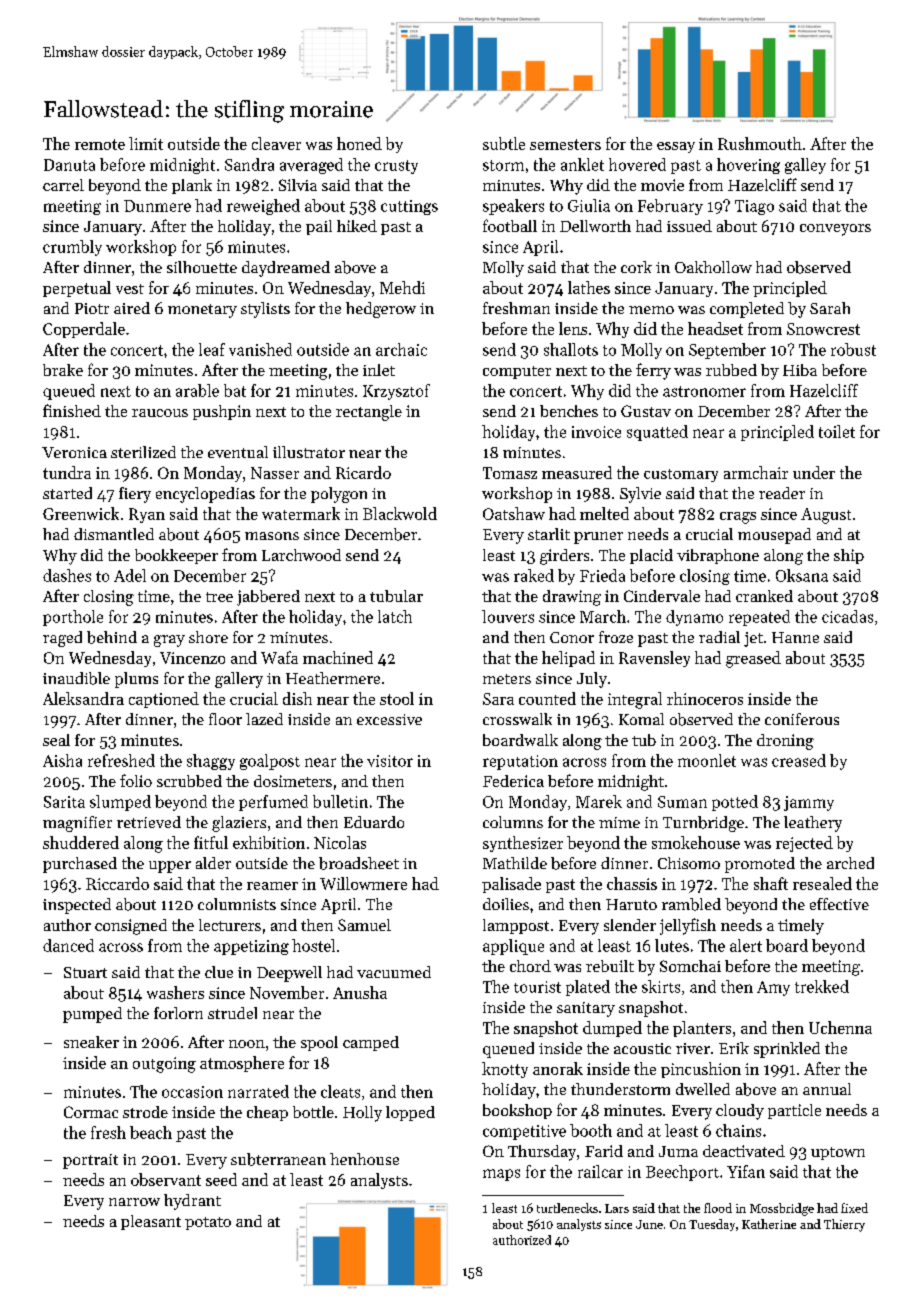 This screenshot has height=1308, width=924. What do you see at coordinates (164, 700) in the screenshot?
I see `captioned` at bounding box center [164, 700].
